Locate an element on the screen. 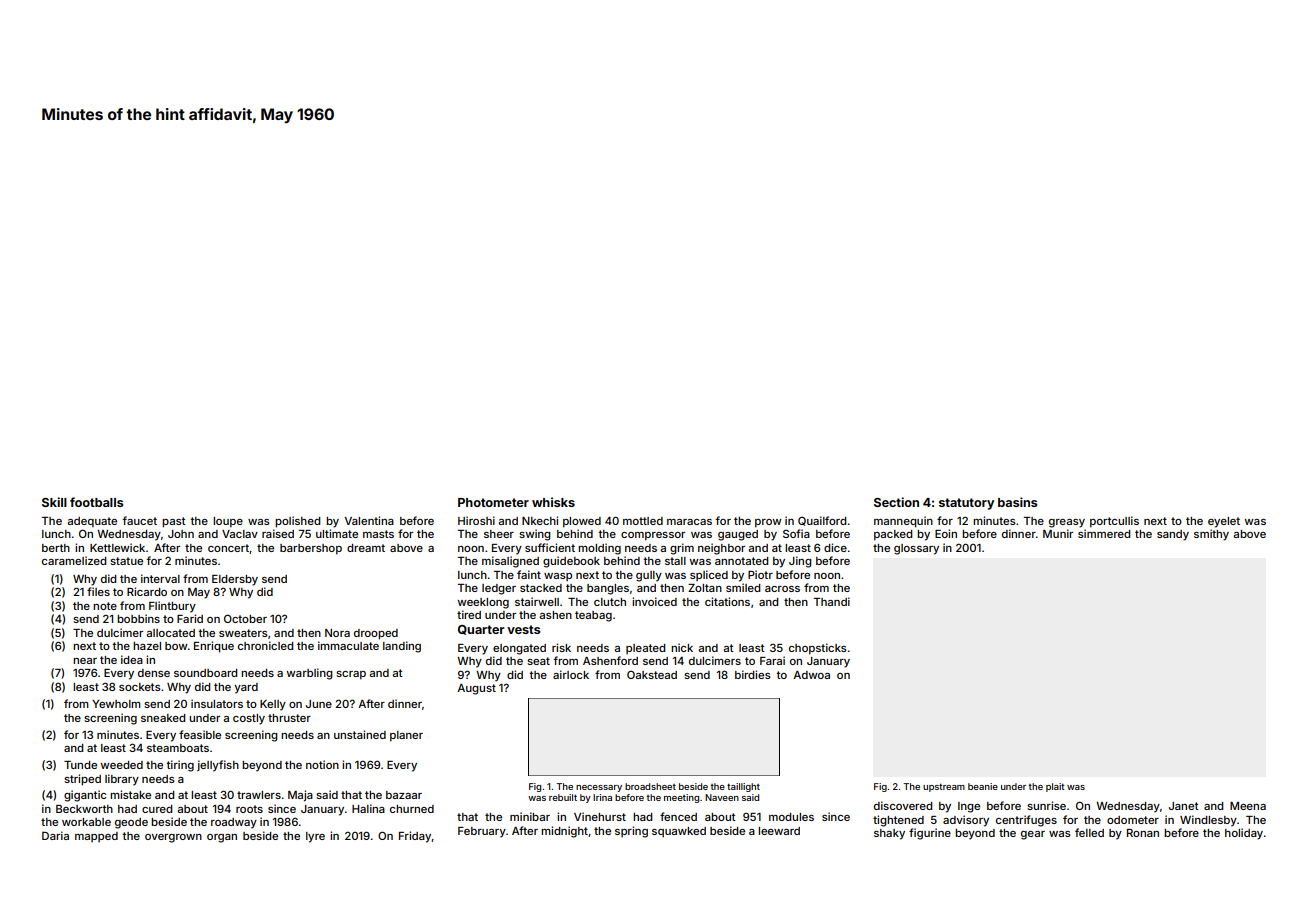 Image resolution: width=1308 pixels, height=924 pixels. necessary is located at coordinates (599, 788).
